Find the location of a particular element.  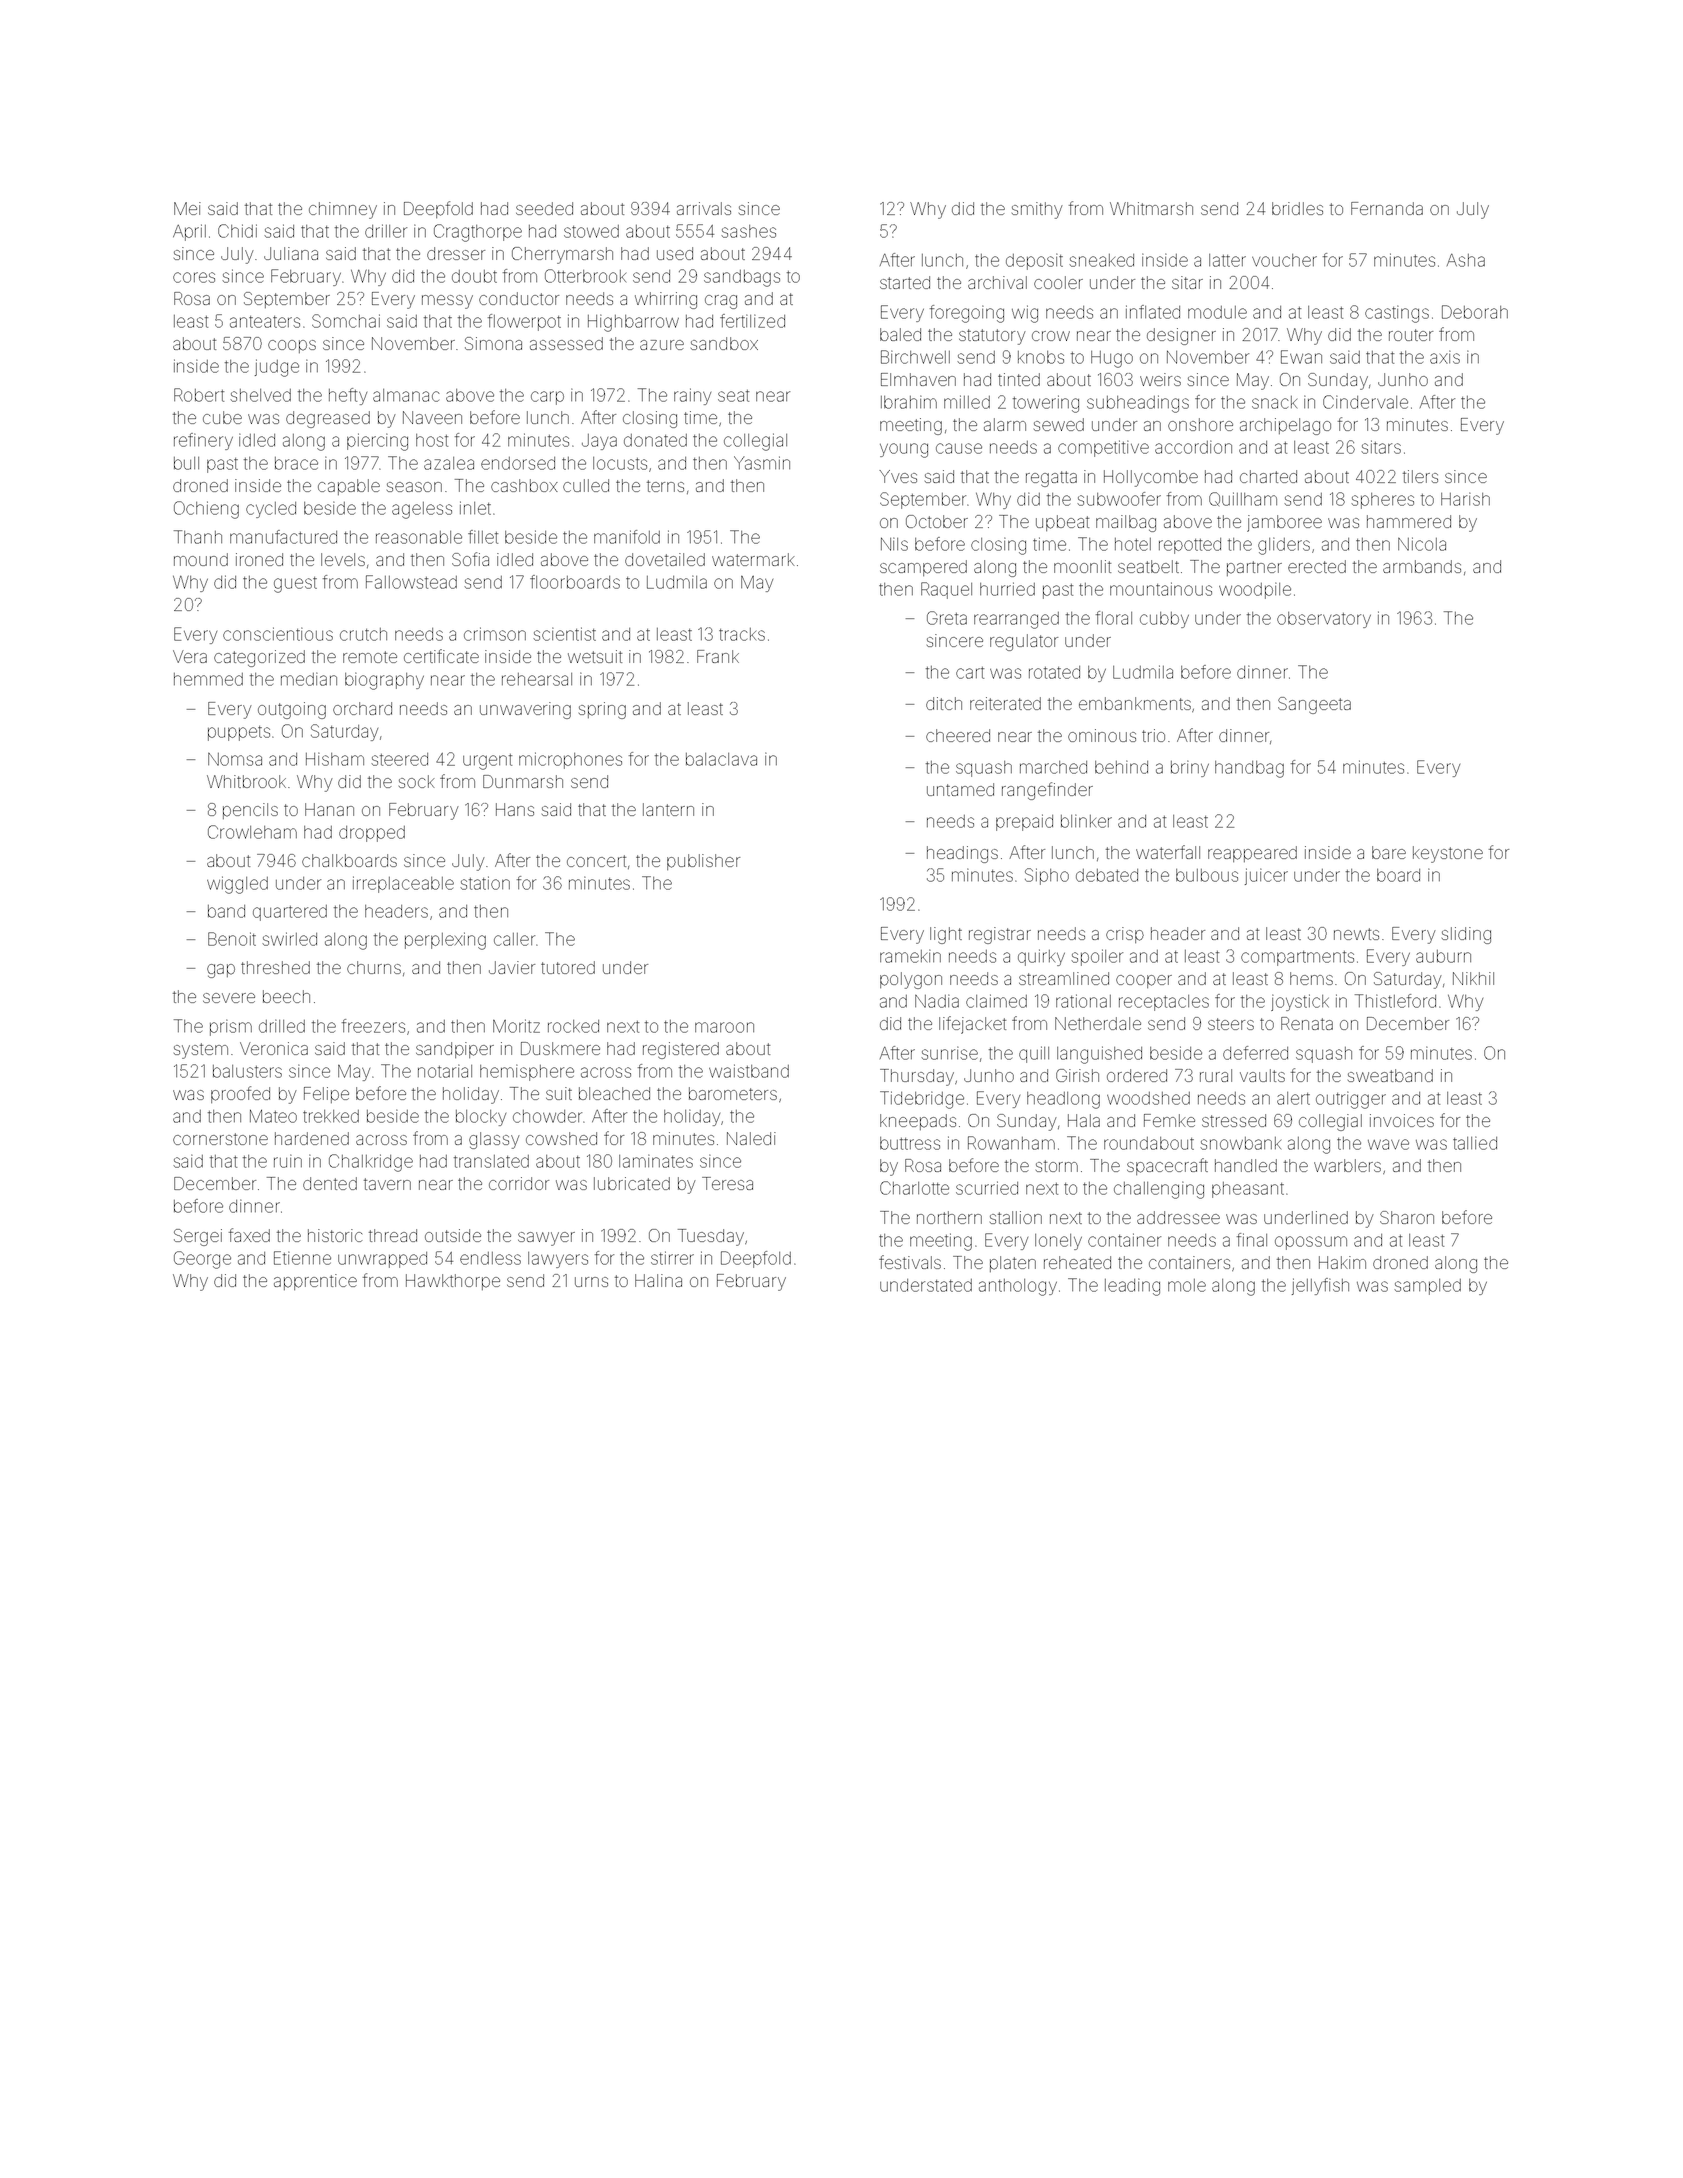

chimney is located at coordinates (343, 210).
